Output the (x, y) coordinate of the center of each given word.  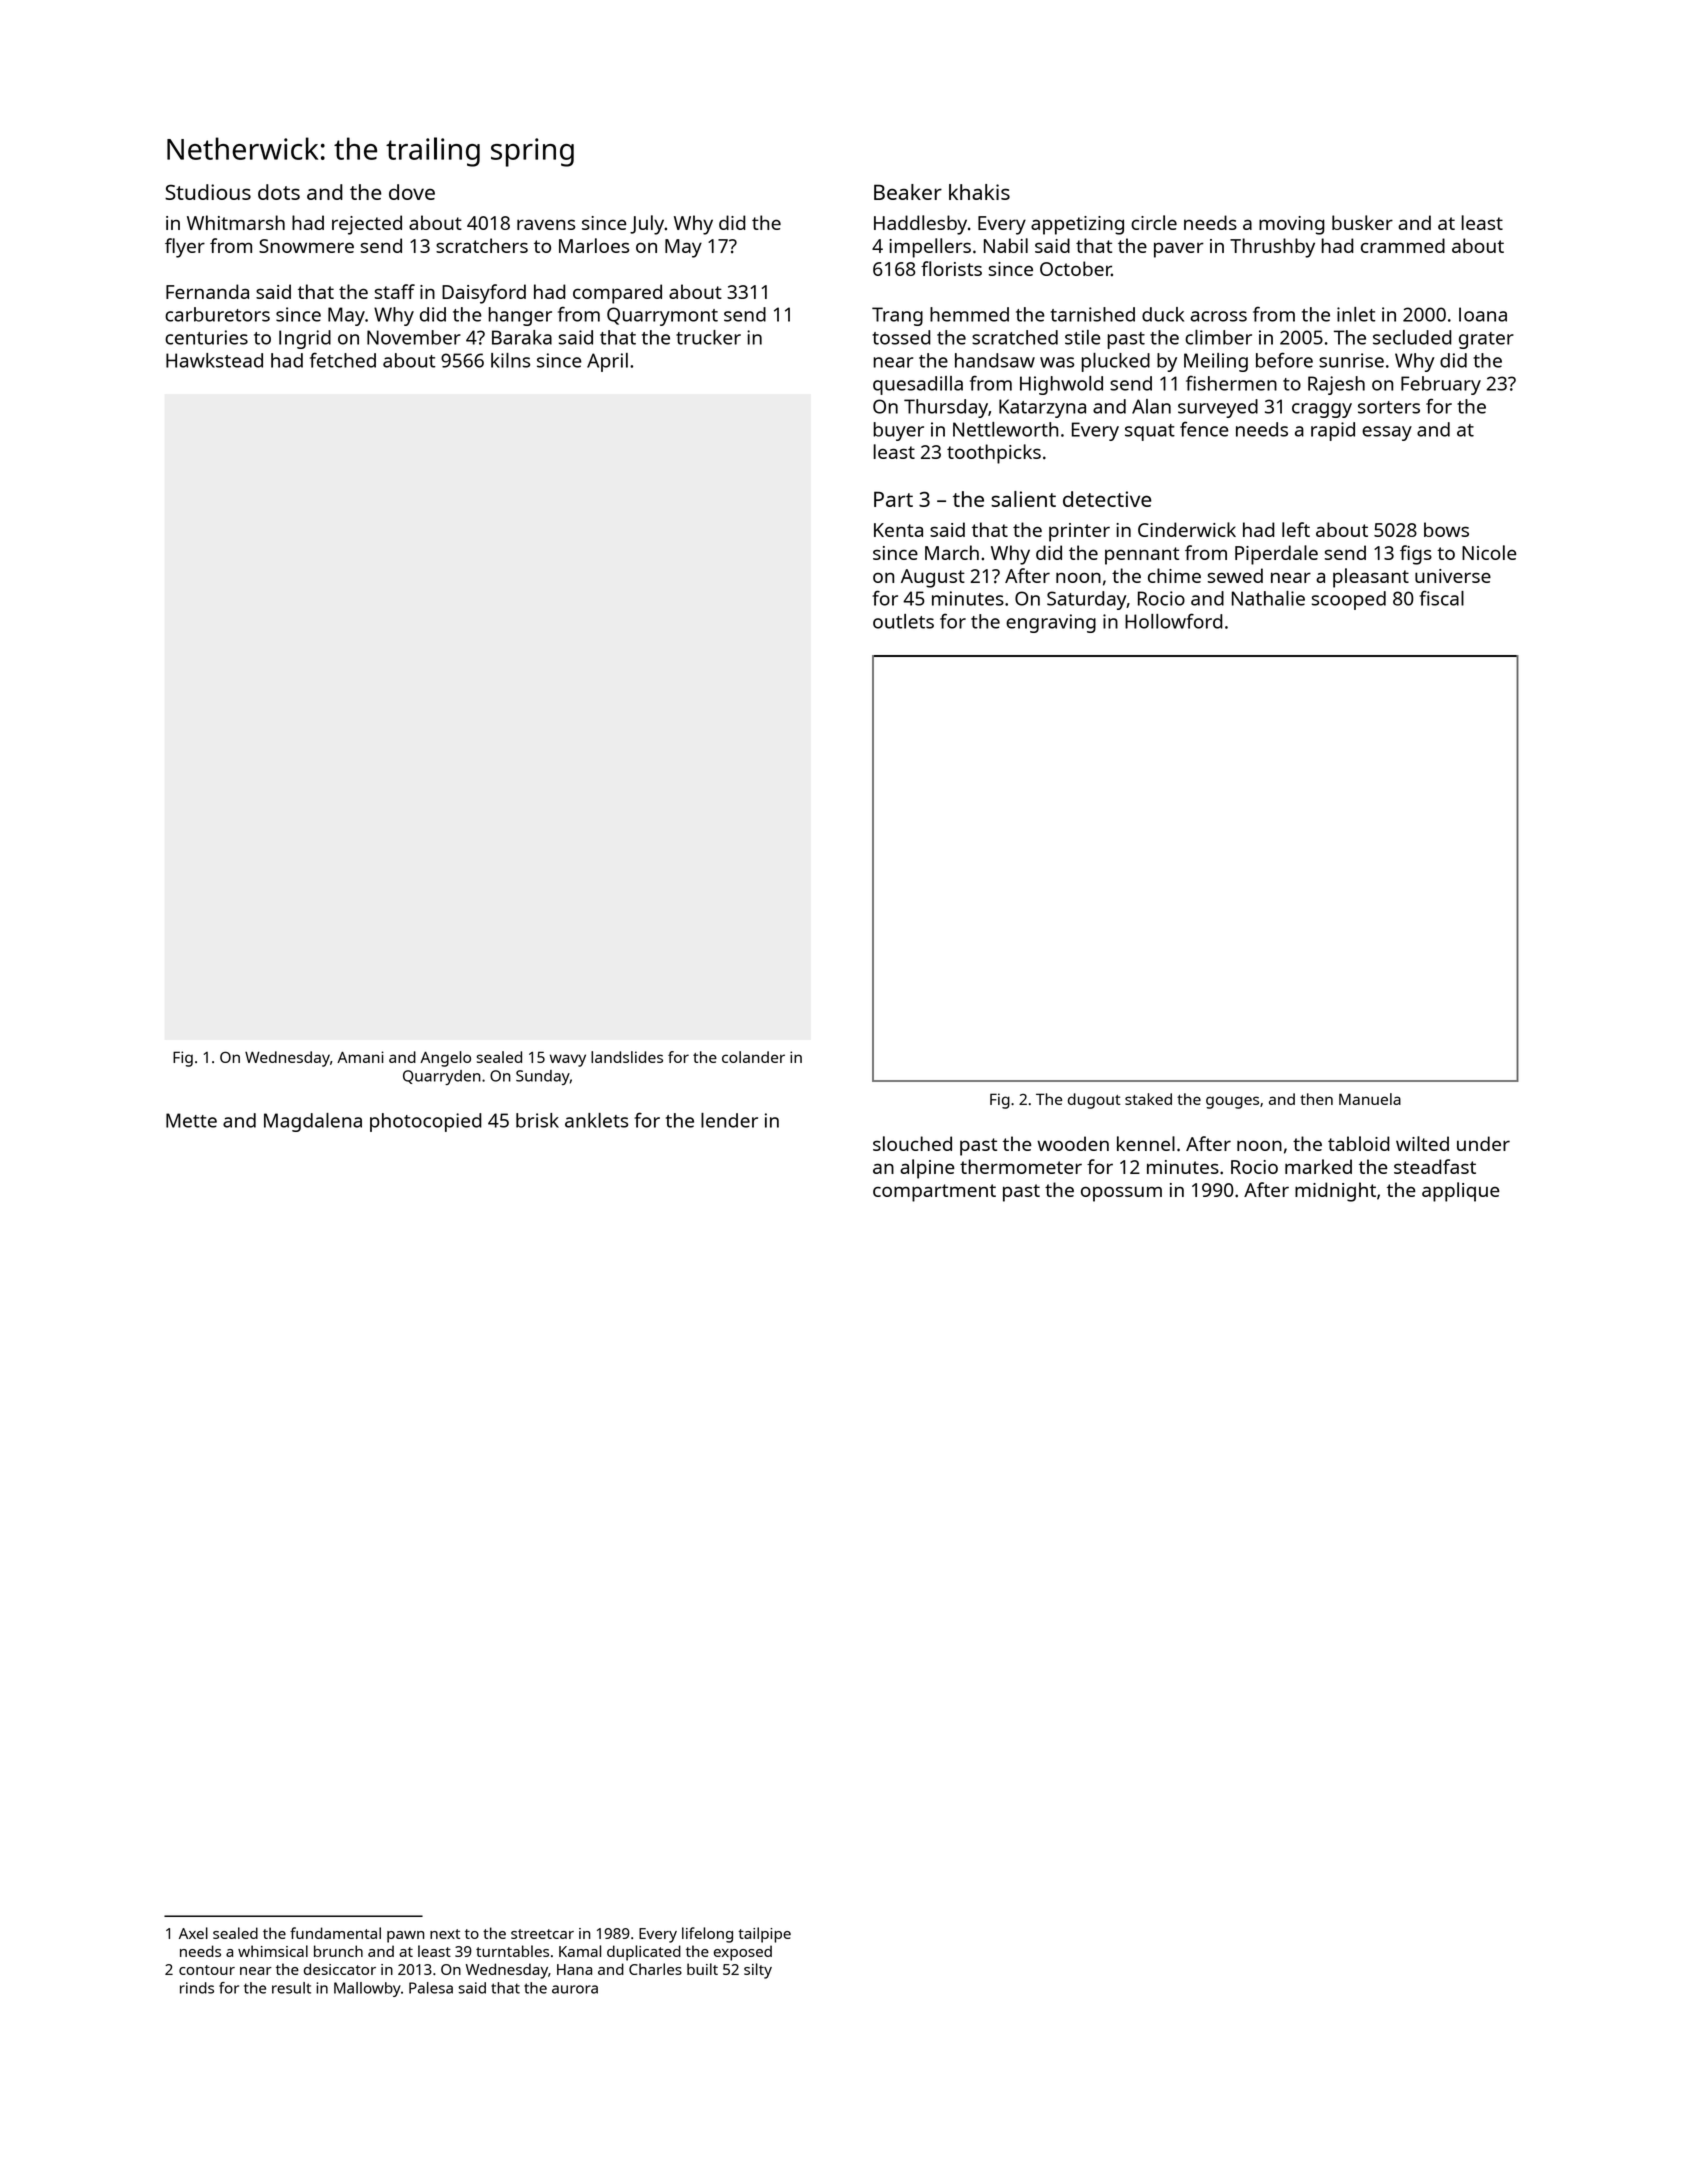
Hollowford (1174, 621)
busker (1362, 222)
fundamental (335, 1933)
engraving (1051, 623)
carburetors (217, 314)
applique (1461, 1192)
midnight (1335, 1192)
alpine (927, 1169)
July (647, 225)
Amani (360, 1057)
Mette (191, 1120)
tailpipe (764, 1935)
